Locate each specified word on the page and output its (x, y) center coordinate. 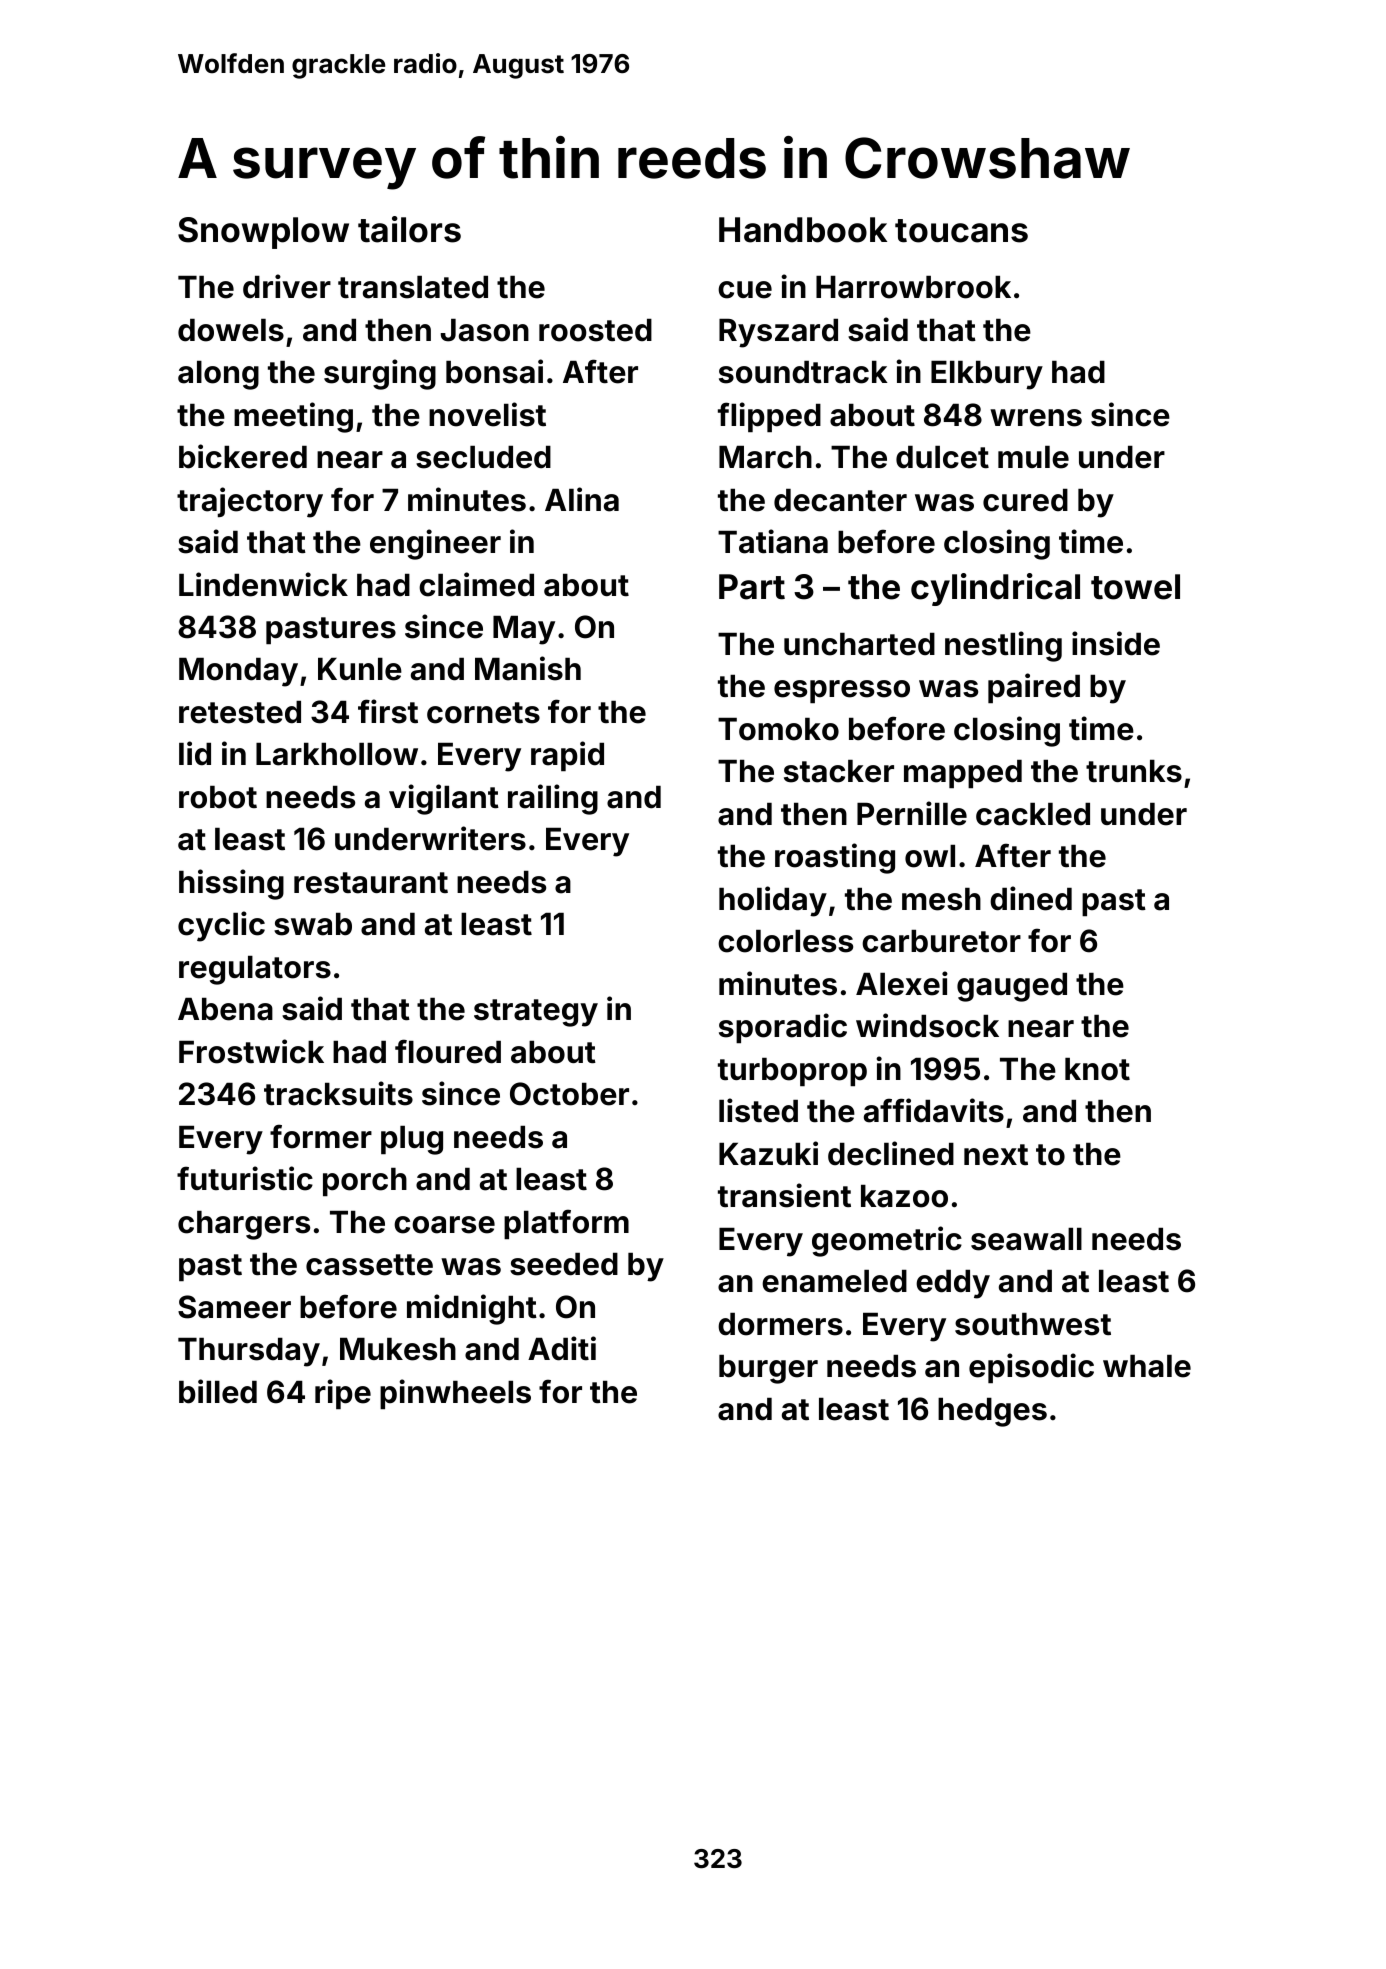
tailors (409, 229)
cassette (369, 1265)
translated (413, 287)
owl (930, 856)
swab (313, 924)
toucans (961, 231)
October (569, 1094)
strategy (536, 1013)
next (996, 1155)
